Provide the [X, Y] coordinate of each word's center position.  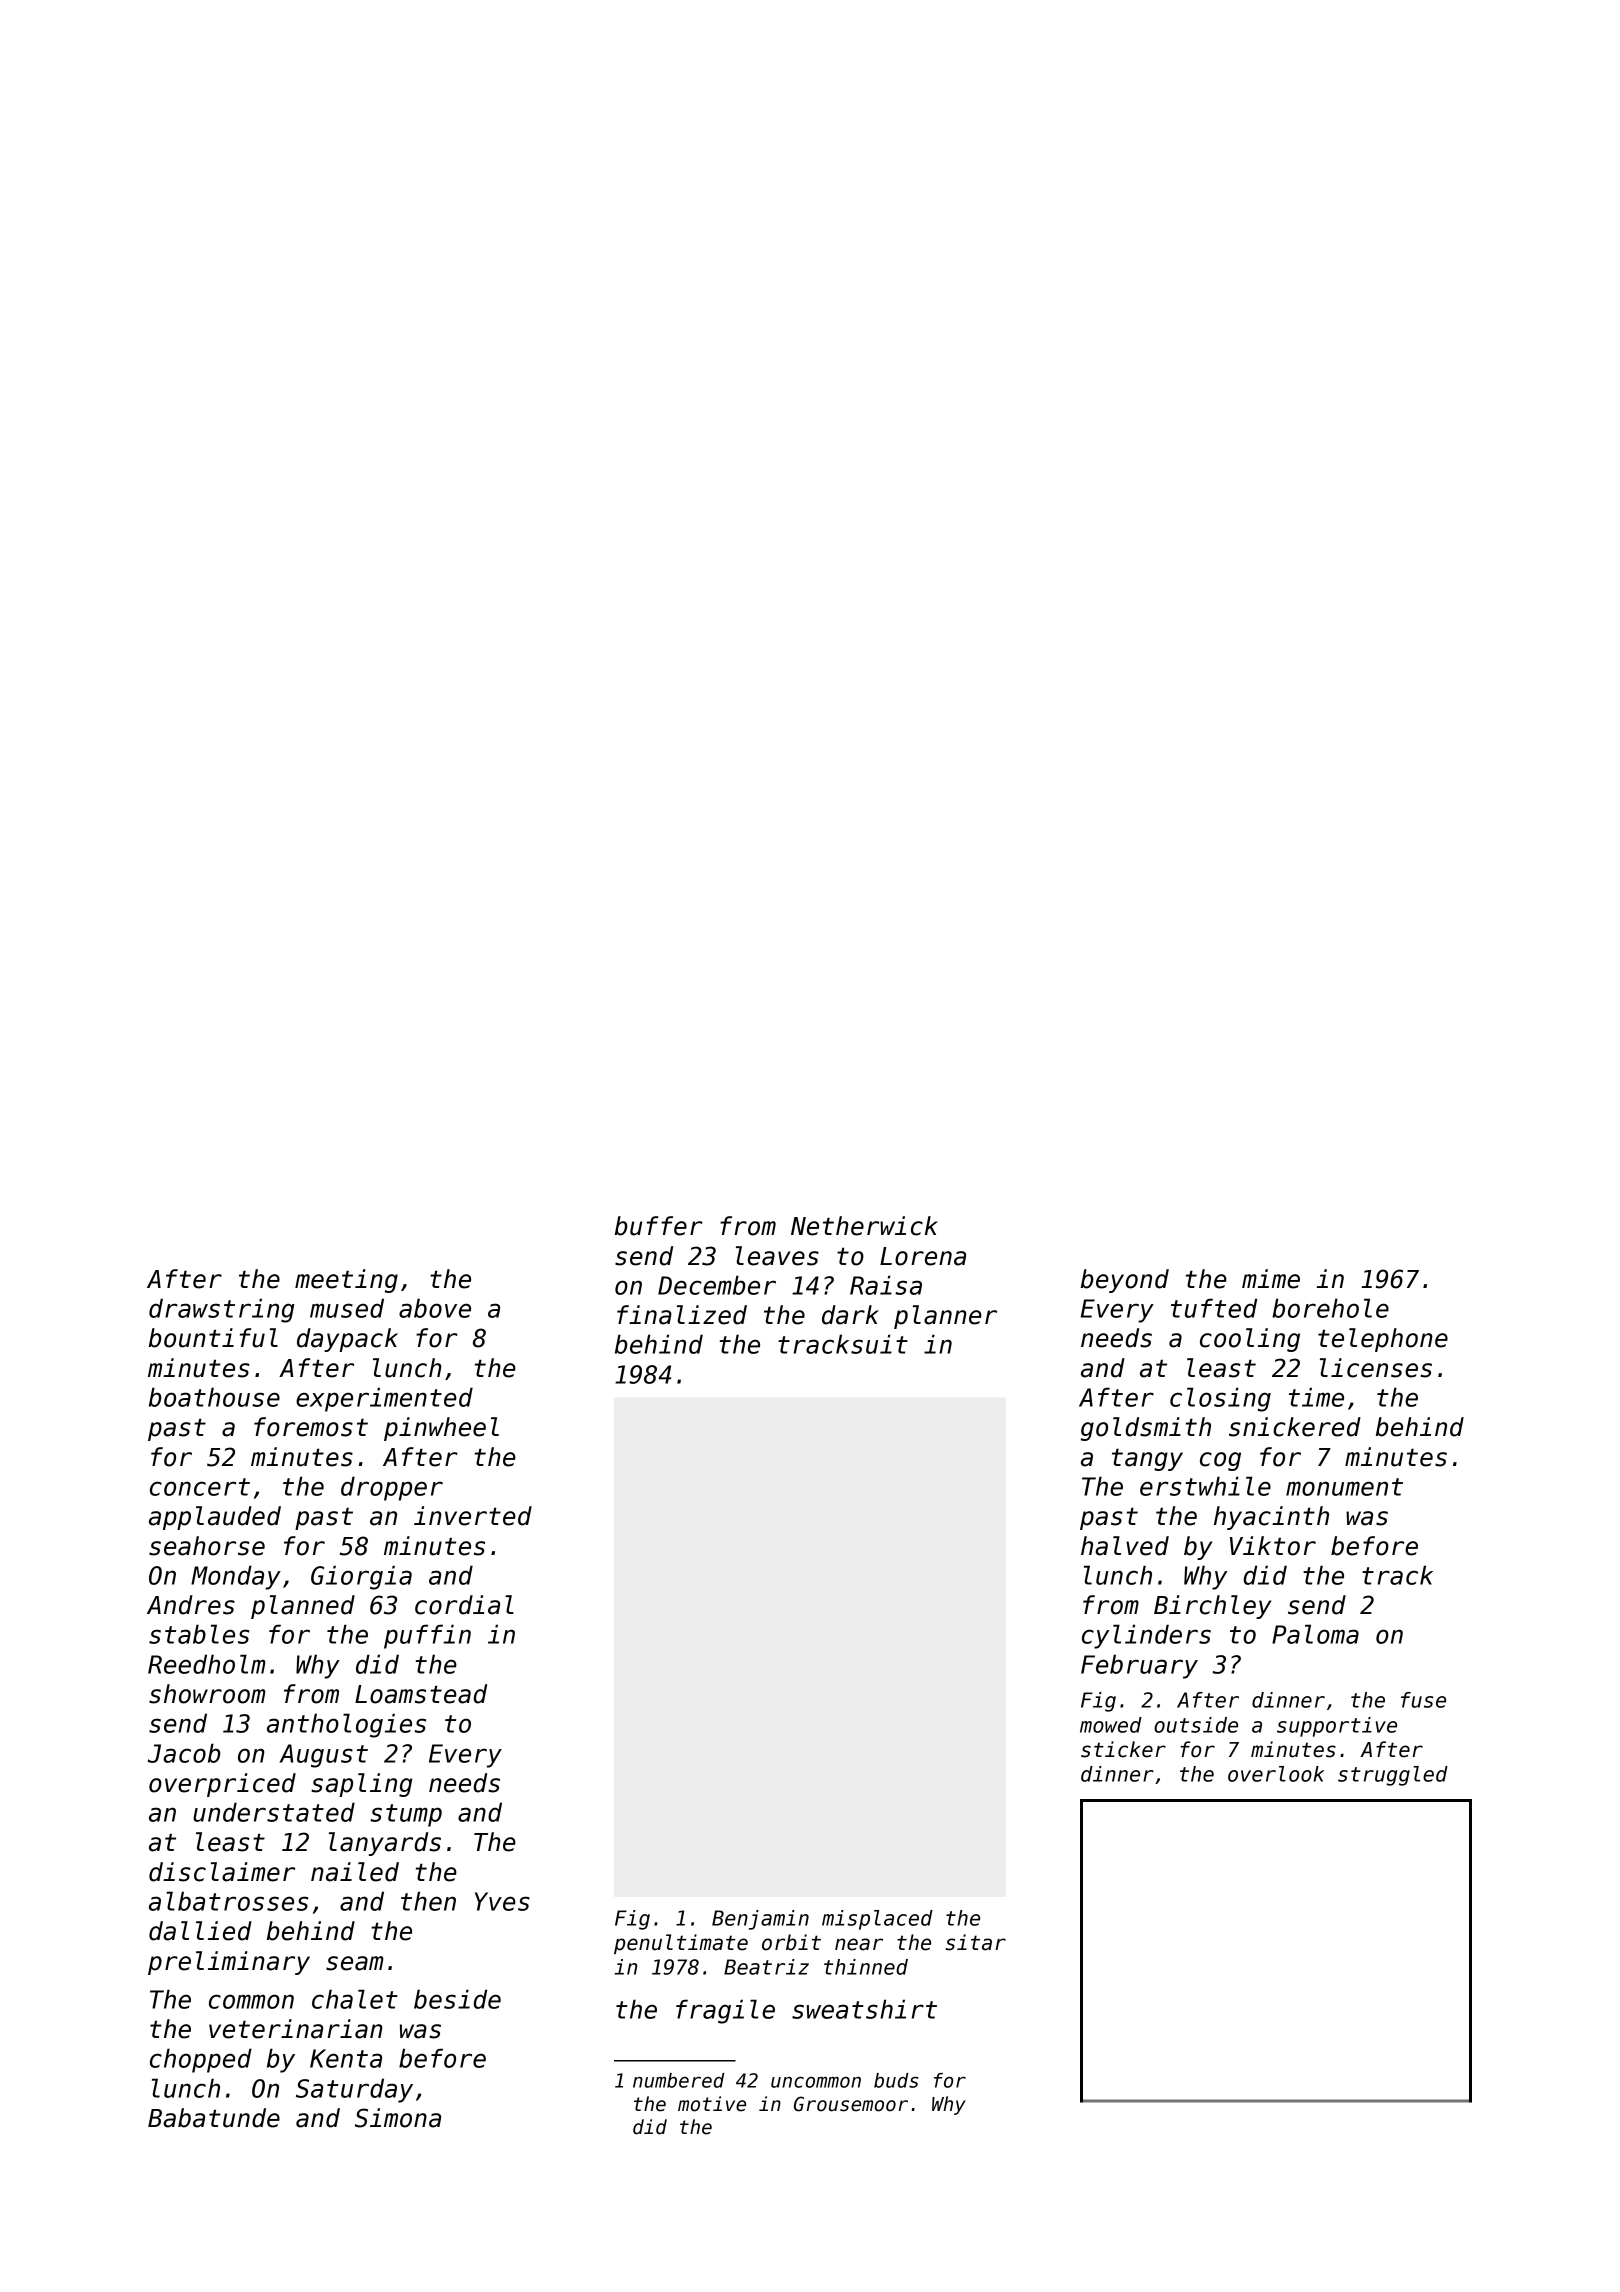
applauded [215, 1518]
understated [274, 1812]
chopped [201, 2060]
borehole [1330, 1308]
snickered [1295, 1427]
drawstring [222, 1310]
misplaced [877, 1920]
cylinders [1146, 1636]
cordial [464, 1605]
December [717, 1285]
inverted [473, 1516]
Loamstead [421, 1694]
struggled [1393, 1776]
